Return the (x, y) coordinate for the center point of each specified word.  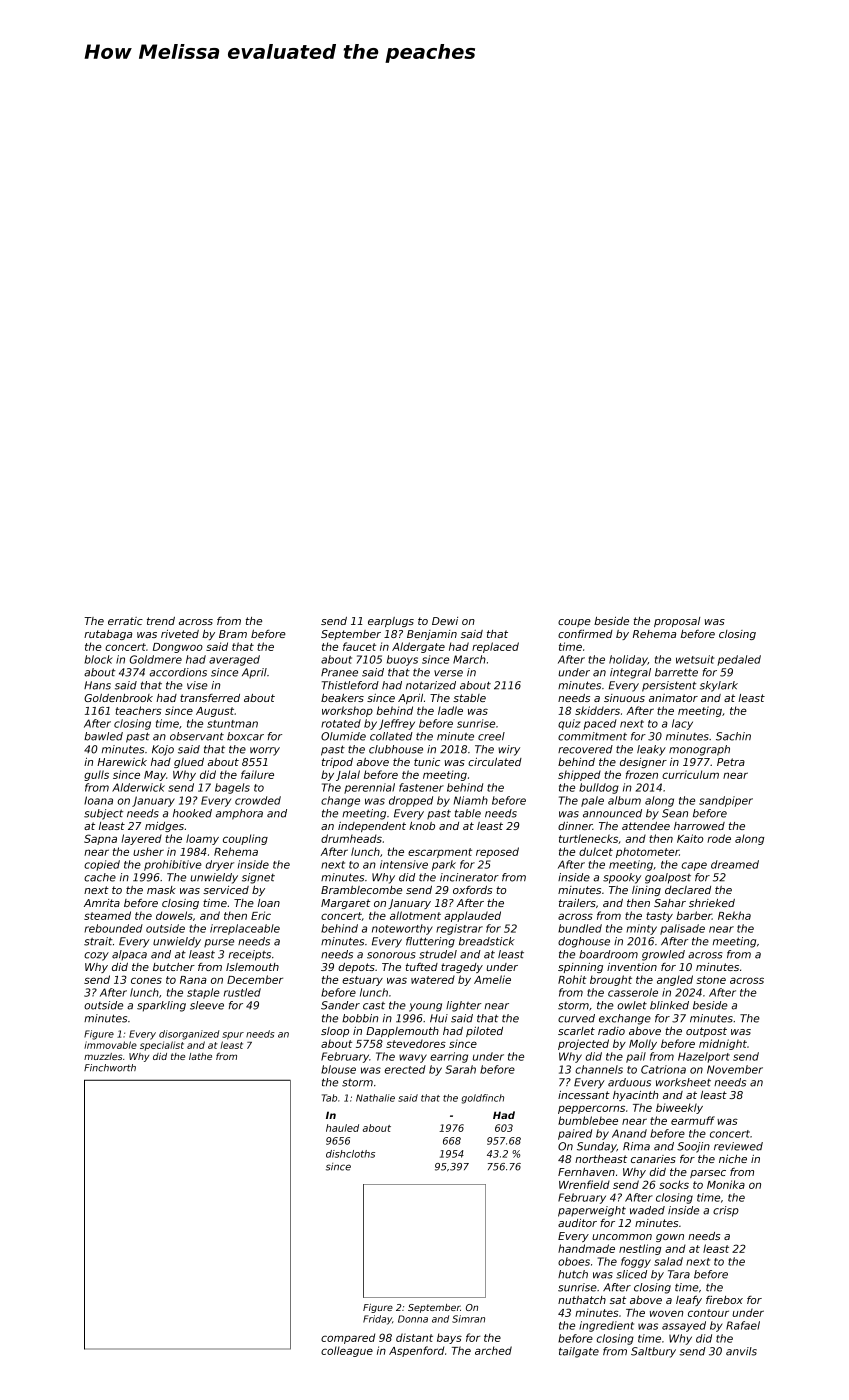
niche (733, 1159)
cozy (96, 956)
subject (103, 814)
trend (161, 621)
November (735, 1069)
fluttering (430, 942)
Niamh (470, 800)
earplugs (391, 622)
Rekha (734, 915)
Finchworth (110, 1068)
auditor (577, 1223)
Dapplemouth (402, 1032)
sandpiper (726, 801)
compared (348, 1338)
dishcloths (350, 1154)
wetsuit (695, 659)
